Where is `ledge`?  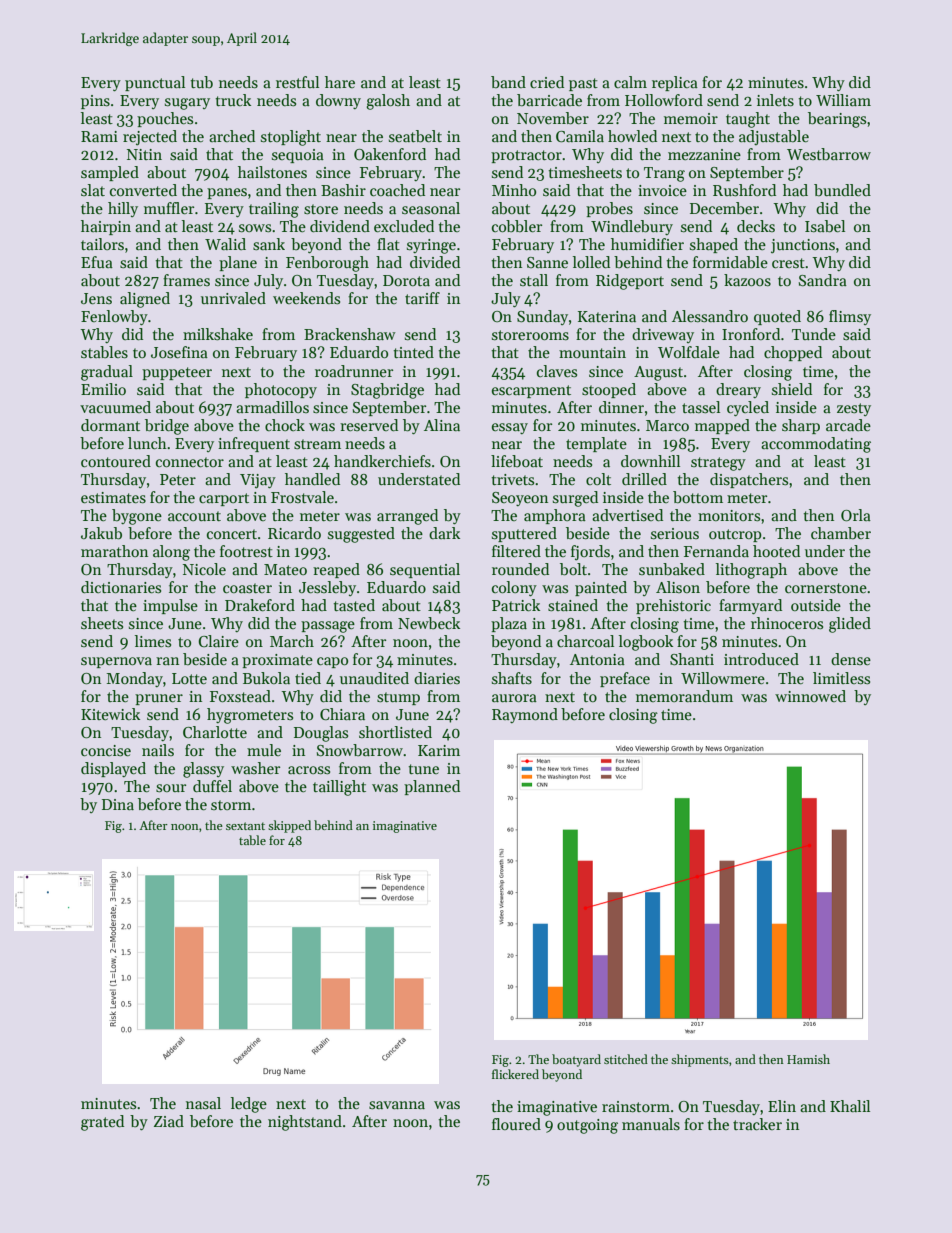
ledge is located at coordinates (249, 1105).
